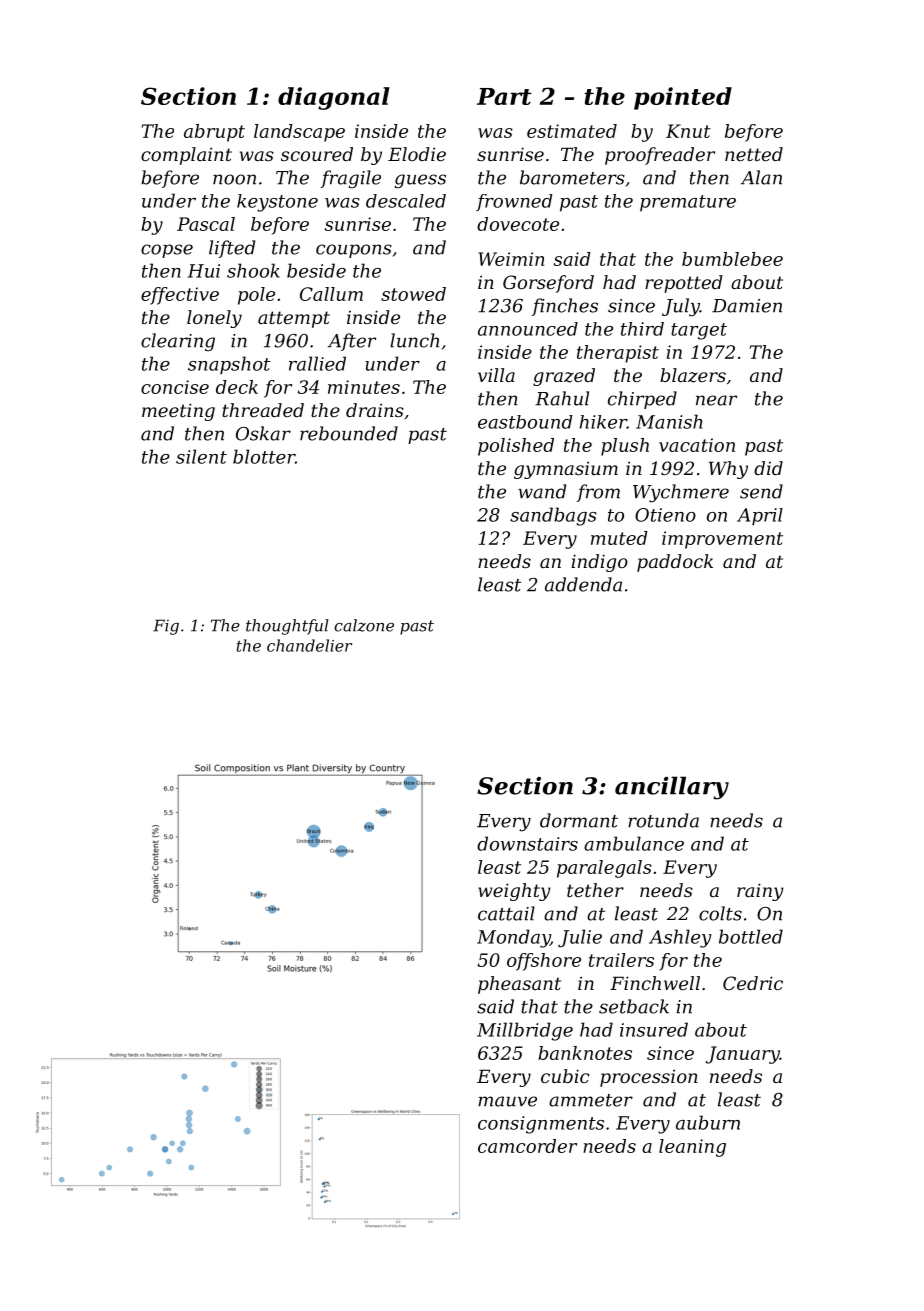  Describe the element at coordinates (675, 563) in the page. I see `paddock` at that location.
